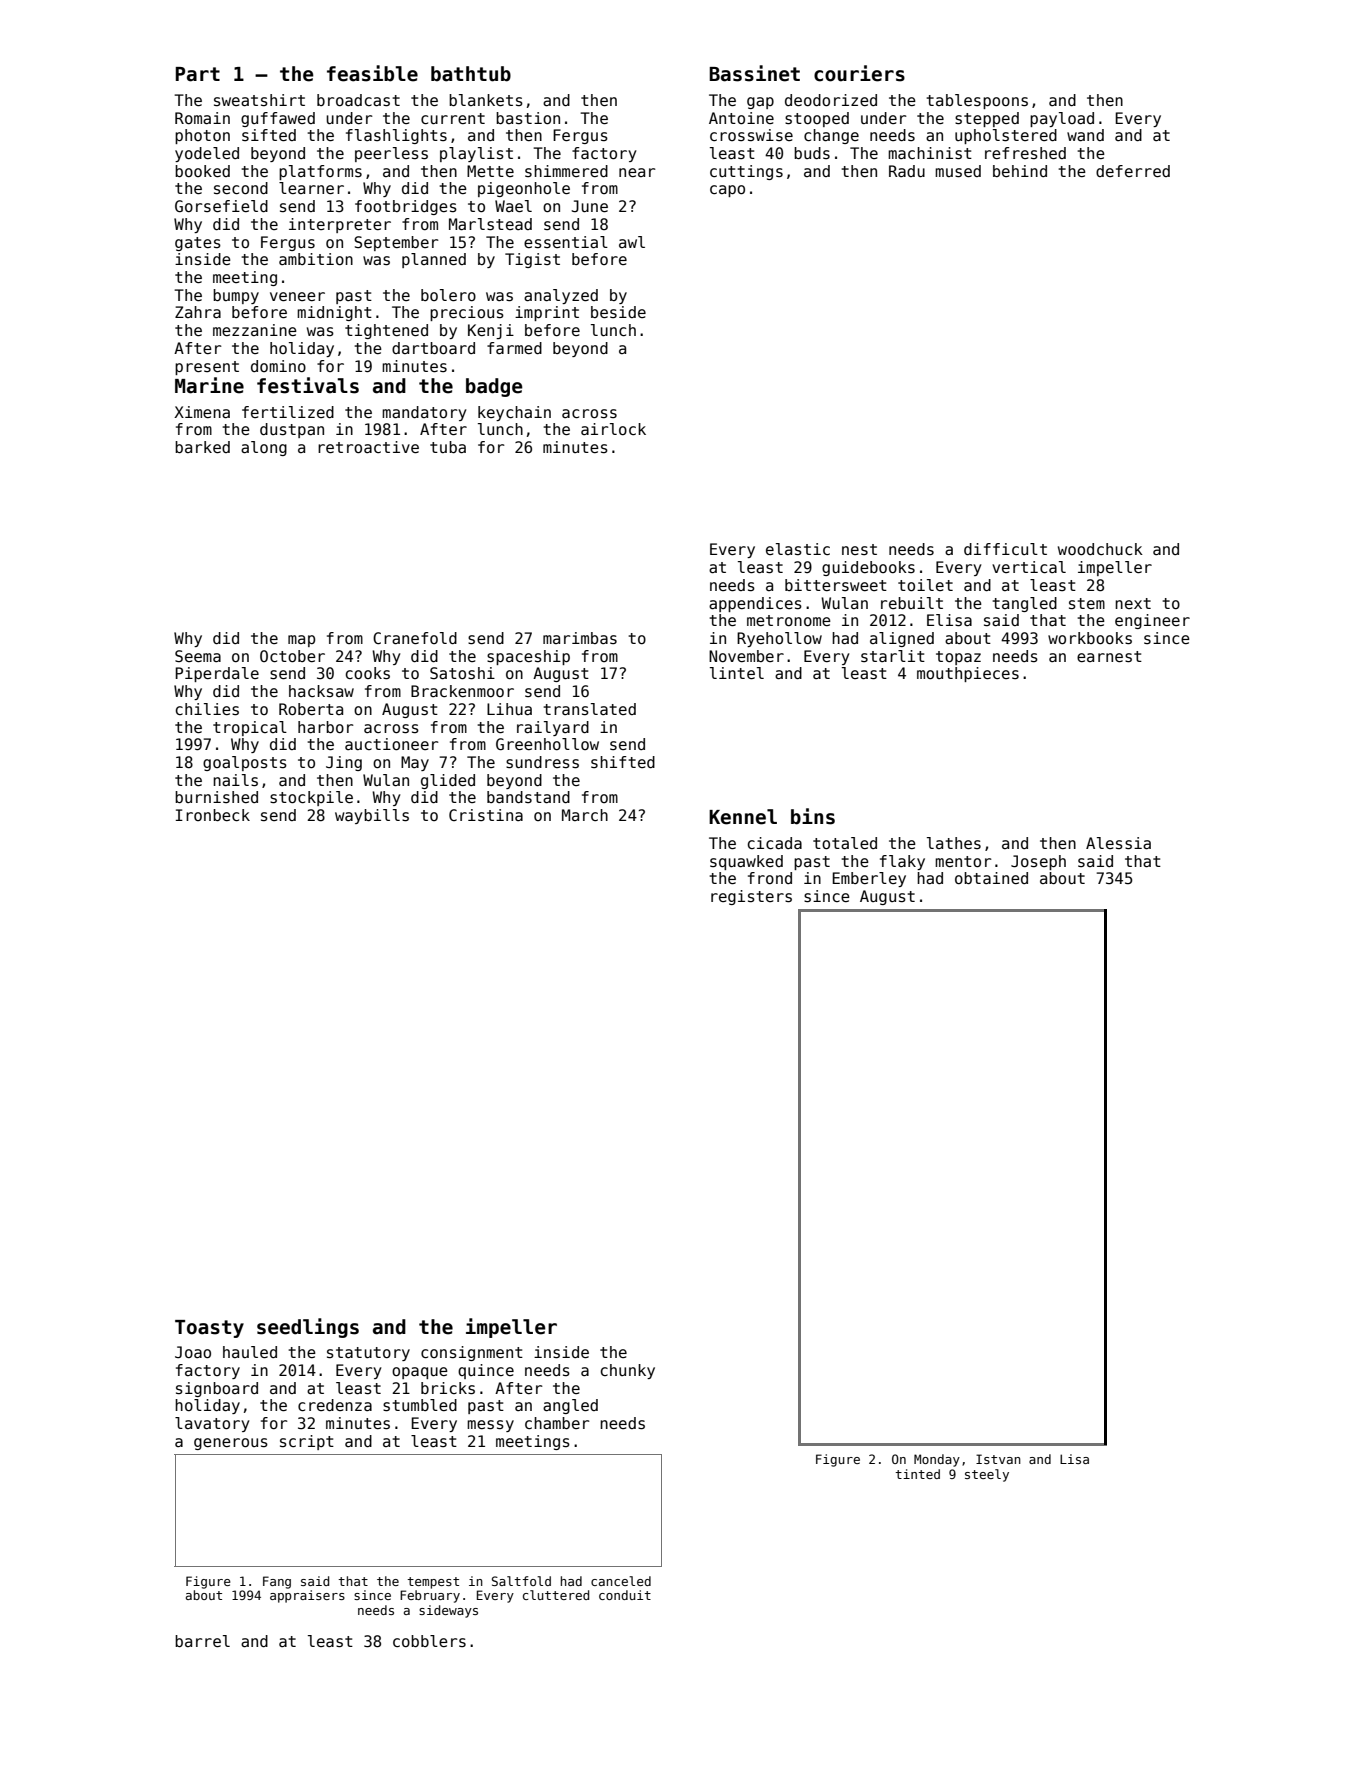  Describe the element at coordinates (754, 73) in the image. I see `Bassinet` at that location.
